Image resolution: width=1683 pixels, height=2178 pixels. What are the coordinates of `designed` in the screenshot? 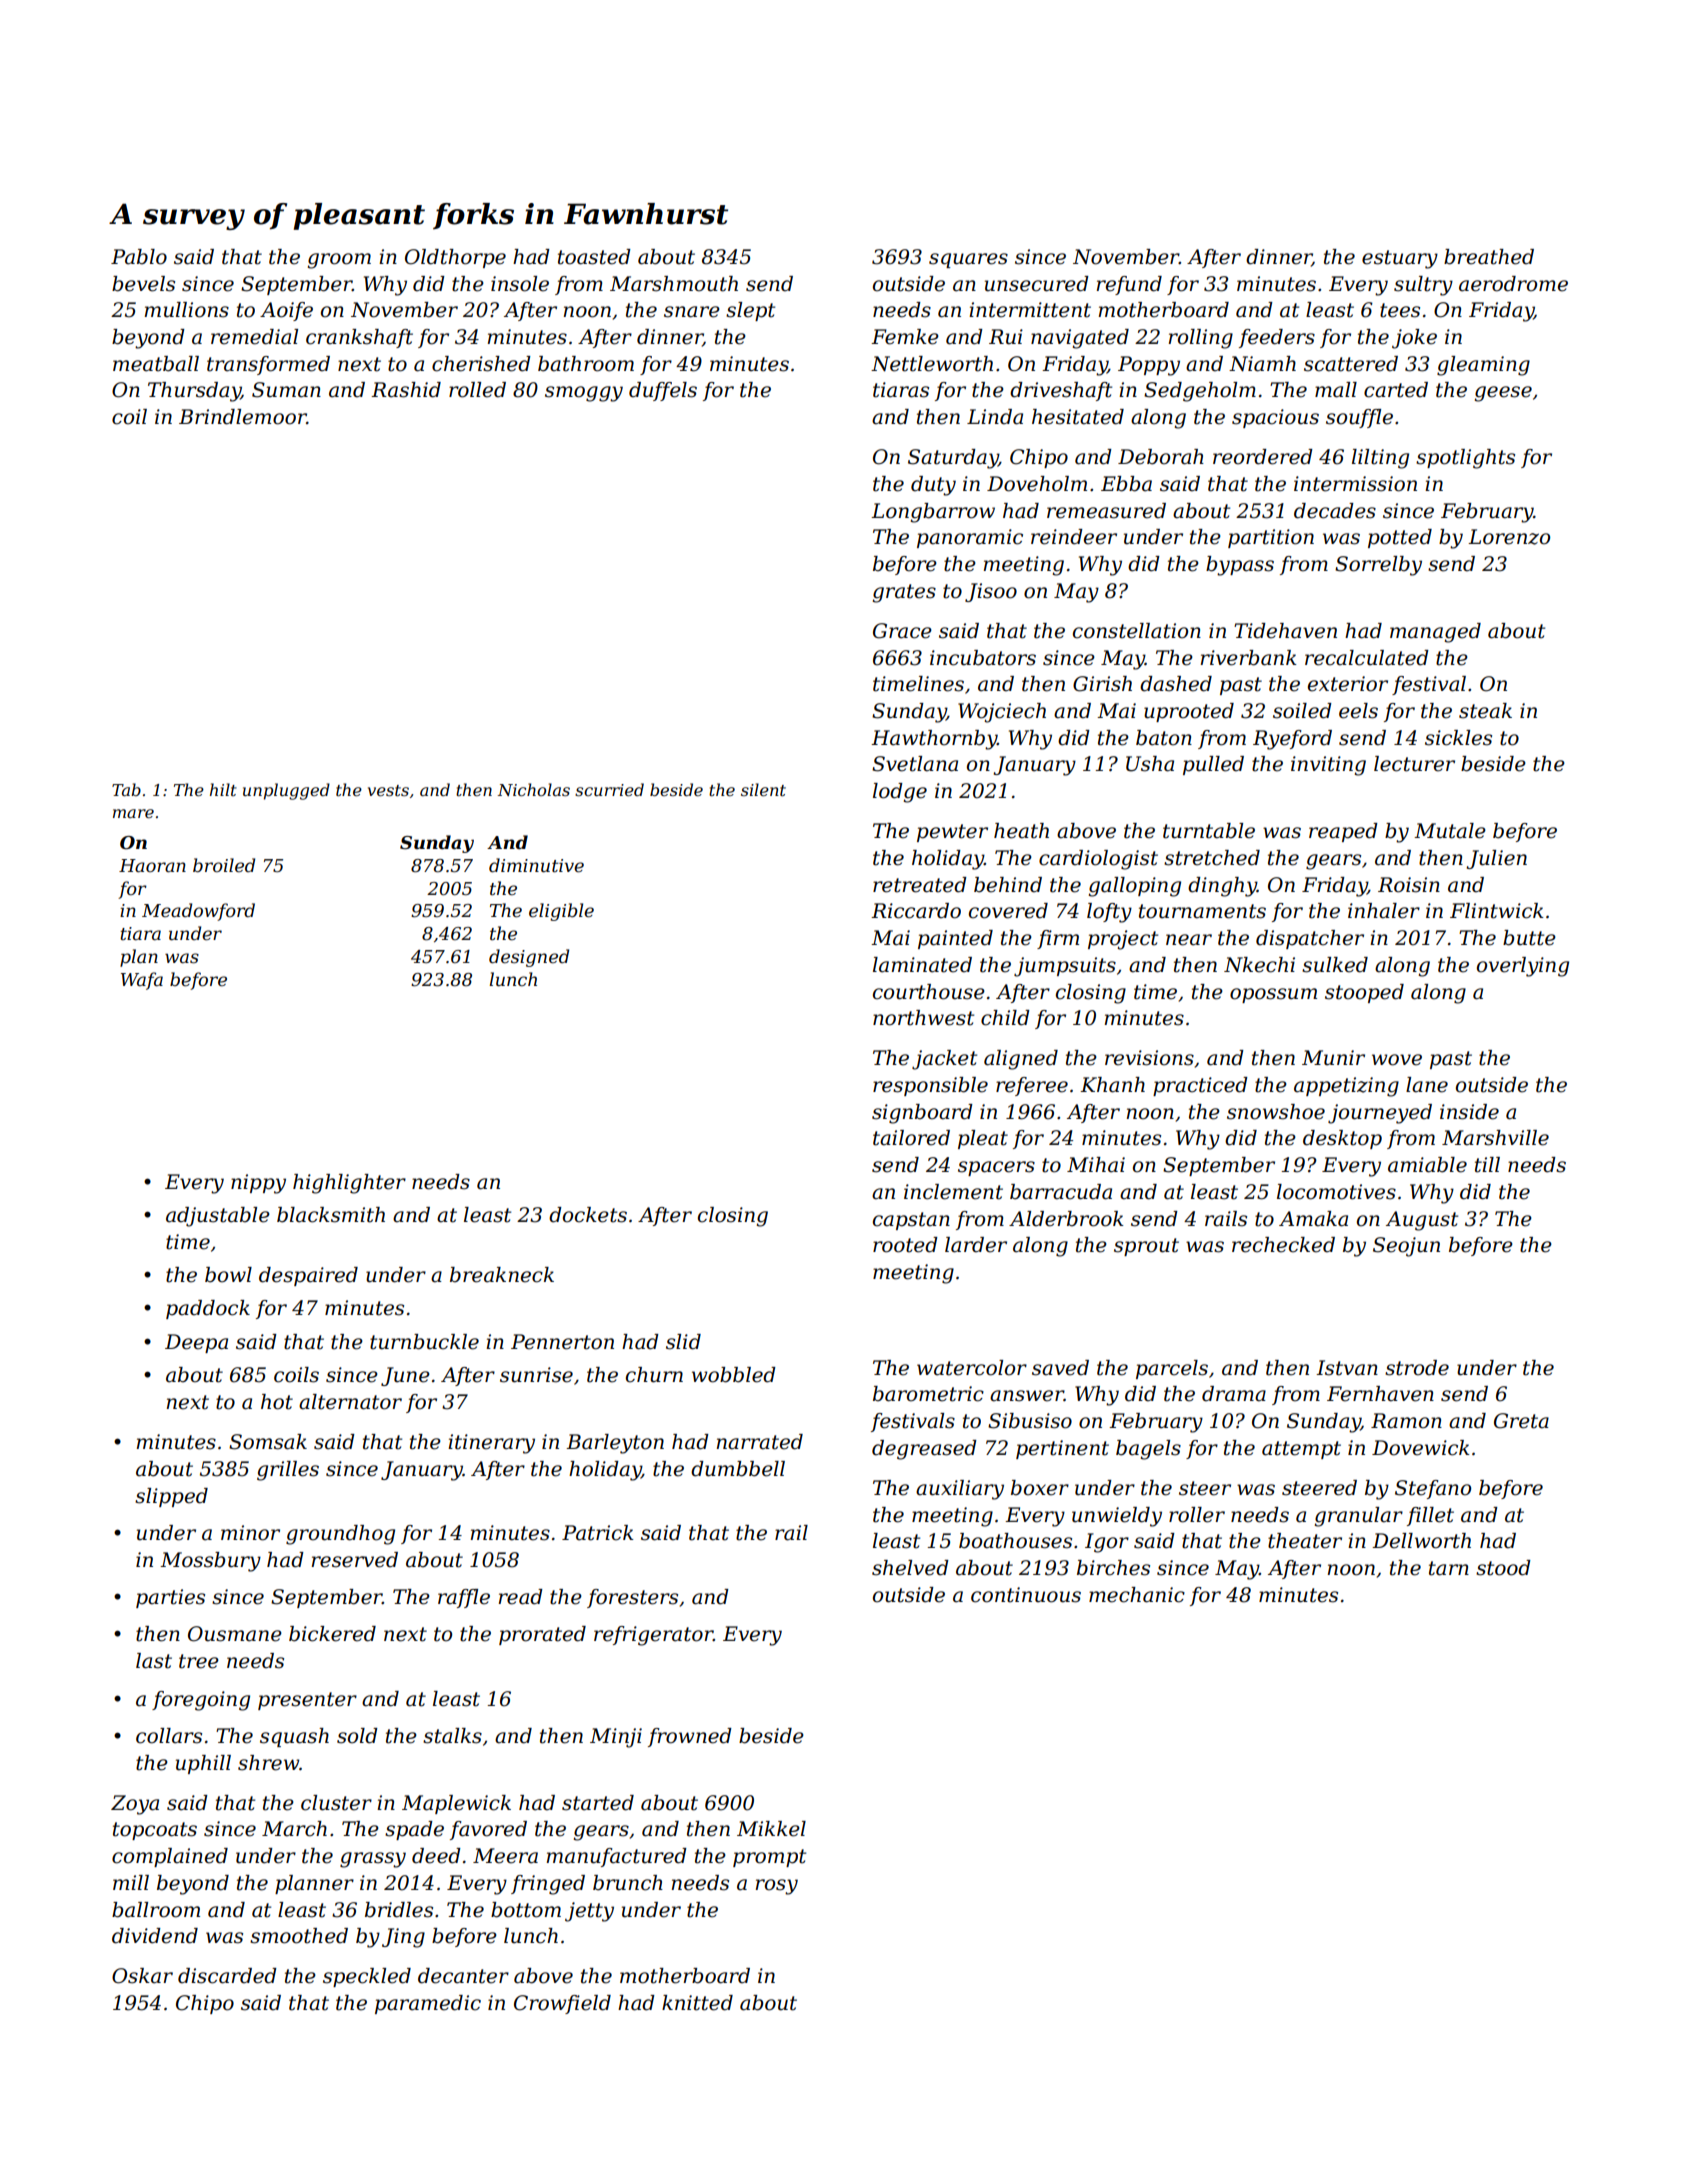 It's located at (529, 958).
